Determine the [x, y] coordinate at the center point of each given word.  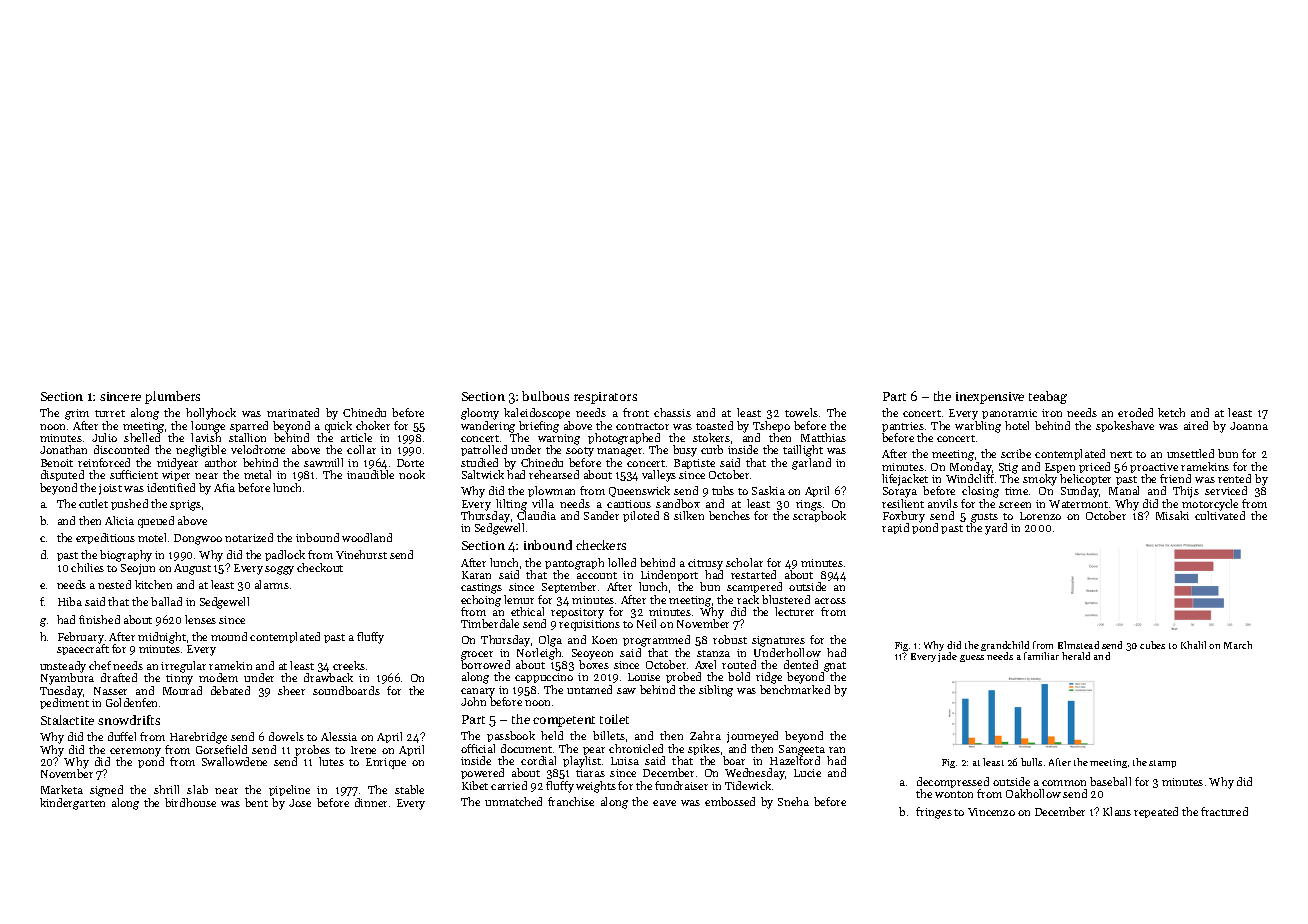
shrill [166, 789]
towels [801, 412]
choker [373, 425]
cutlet [93, 503]
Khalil [1193, 645]
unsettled [1190, 453]
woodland [367, 537]
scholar [744, 562]
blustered [786, 599]
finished [99, 619]
